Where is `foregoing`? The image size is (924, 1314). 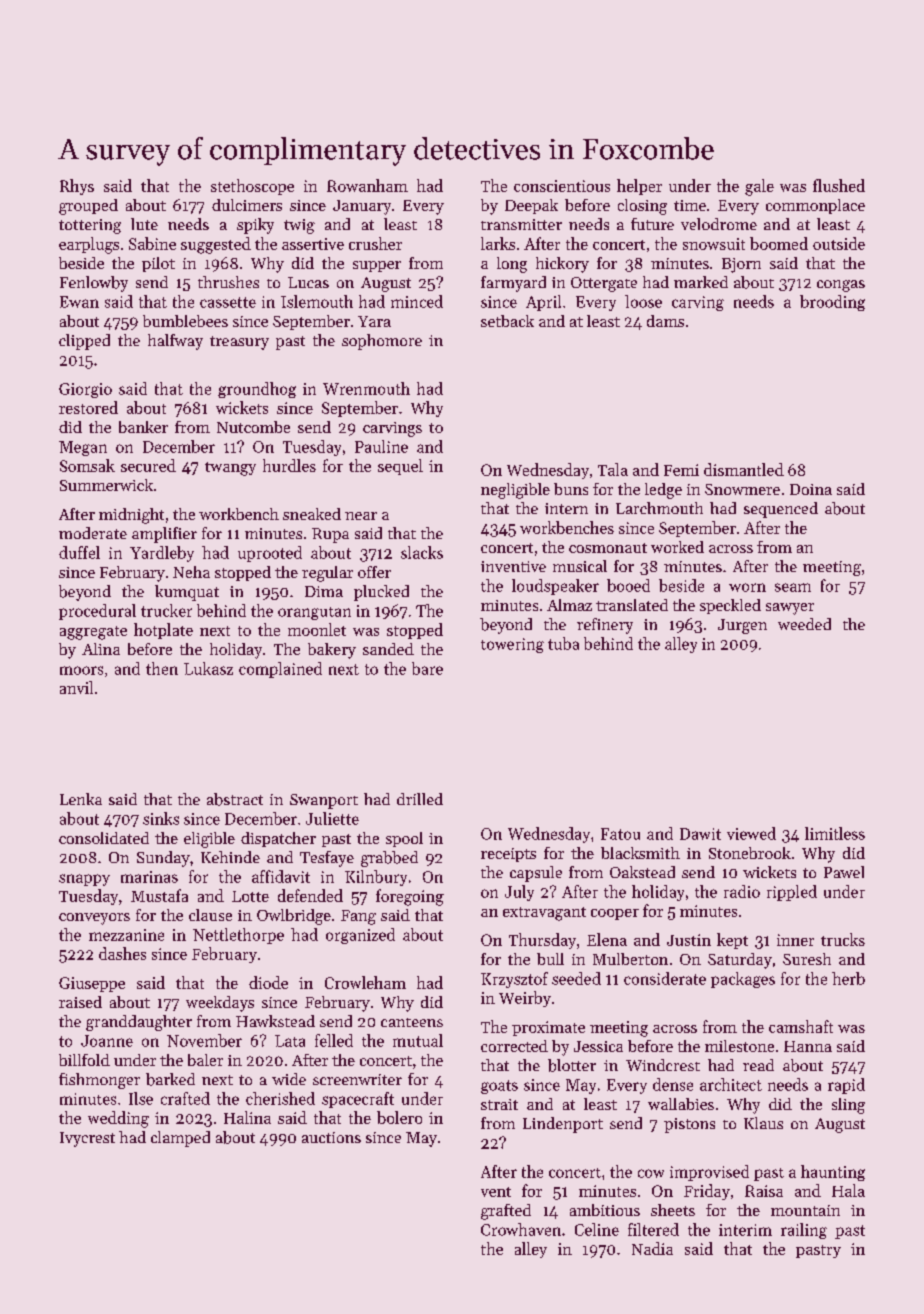 foregoing is located at coordinates (410, 897).
